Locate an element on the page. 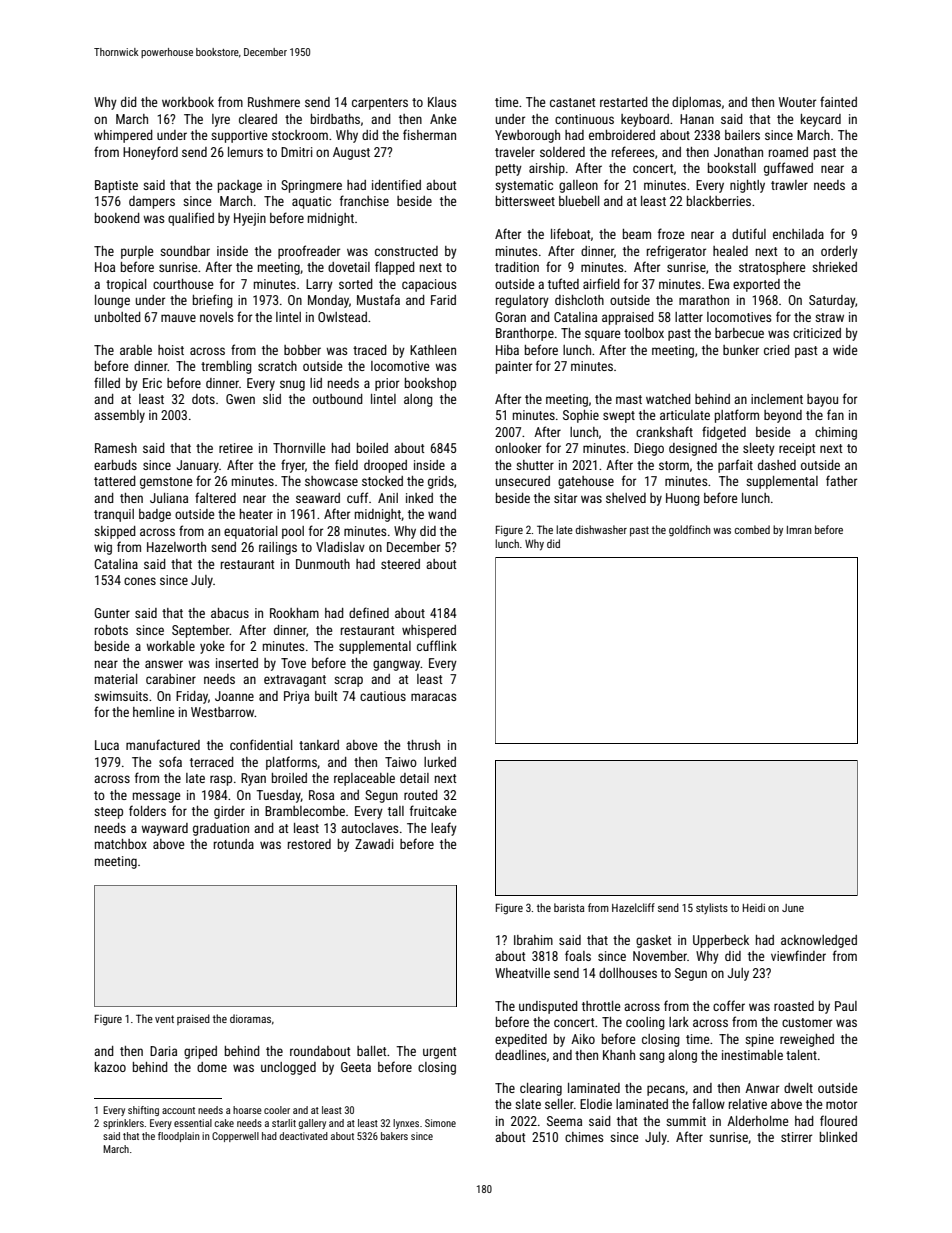 This document has width=952, height=1233. stirrer is located at coordinates (796, 1137).
